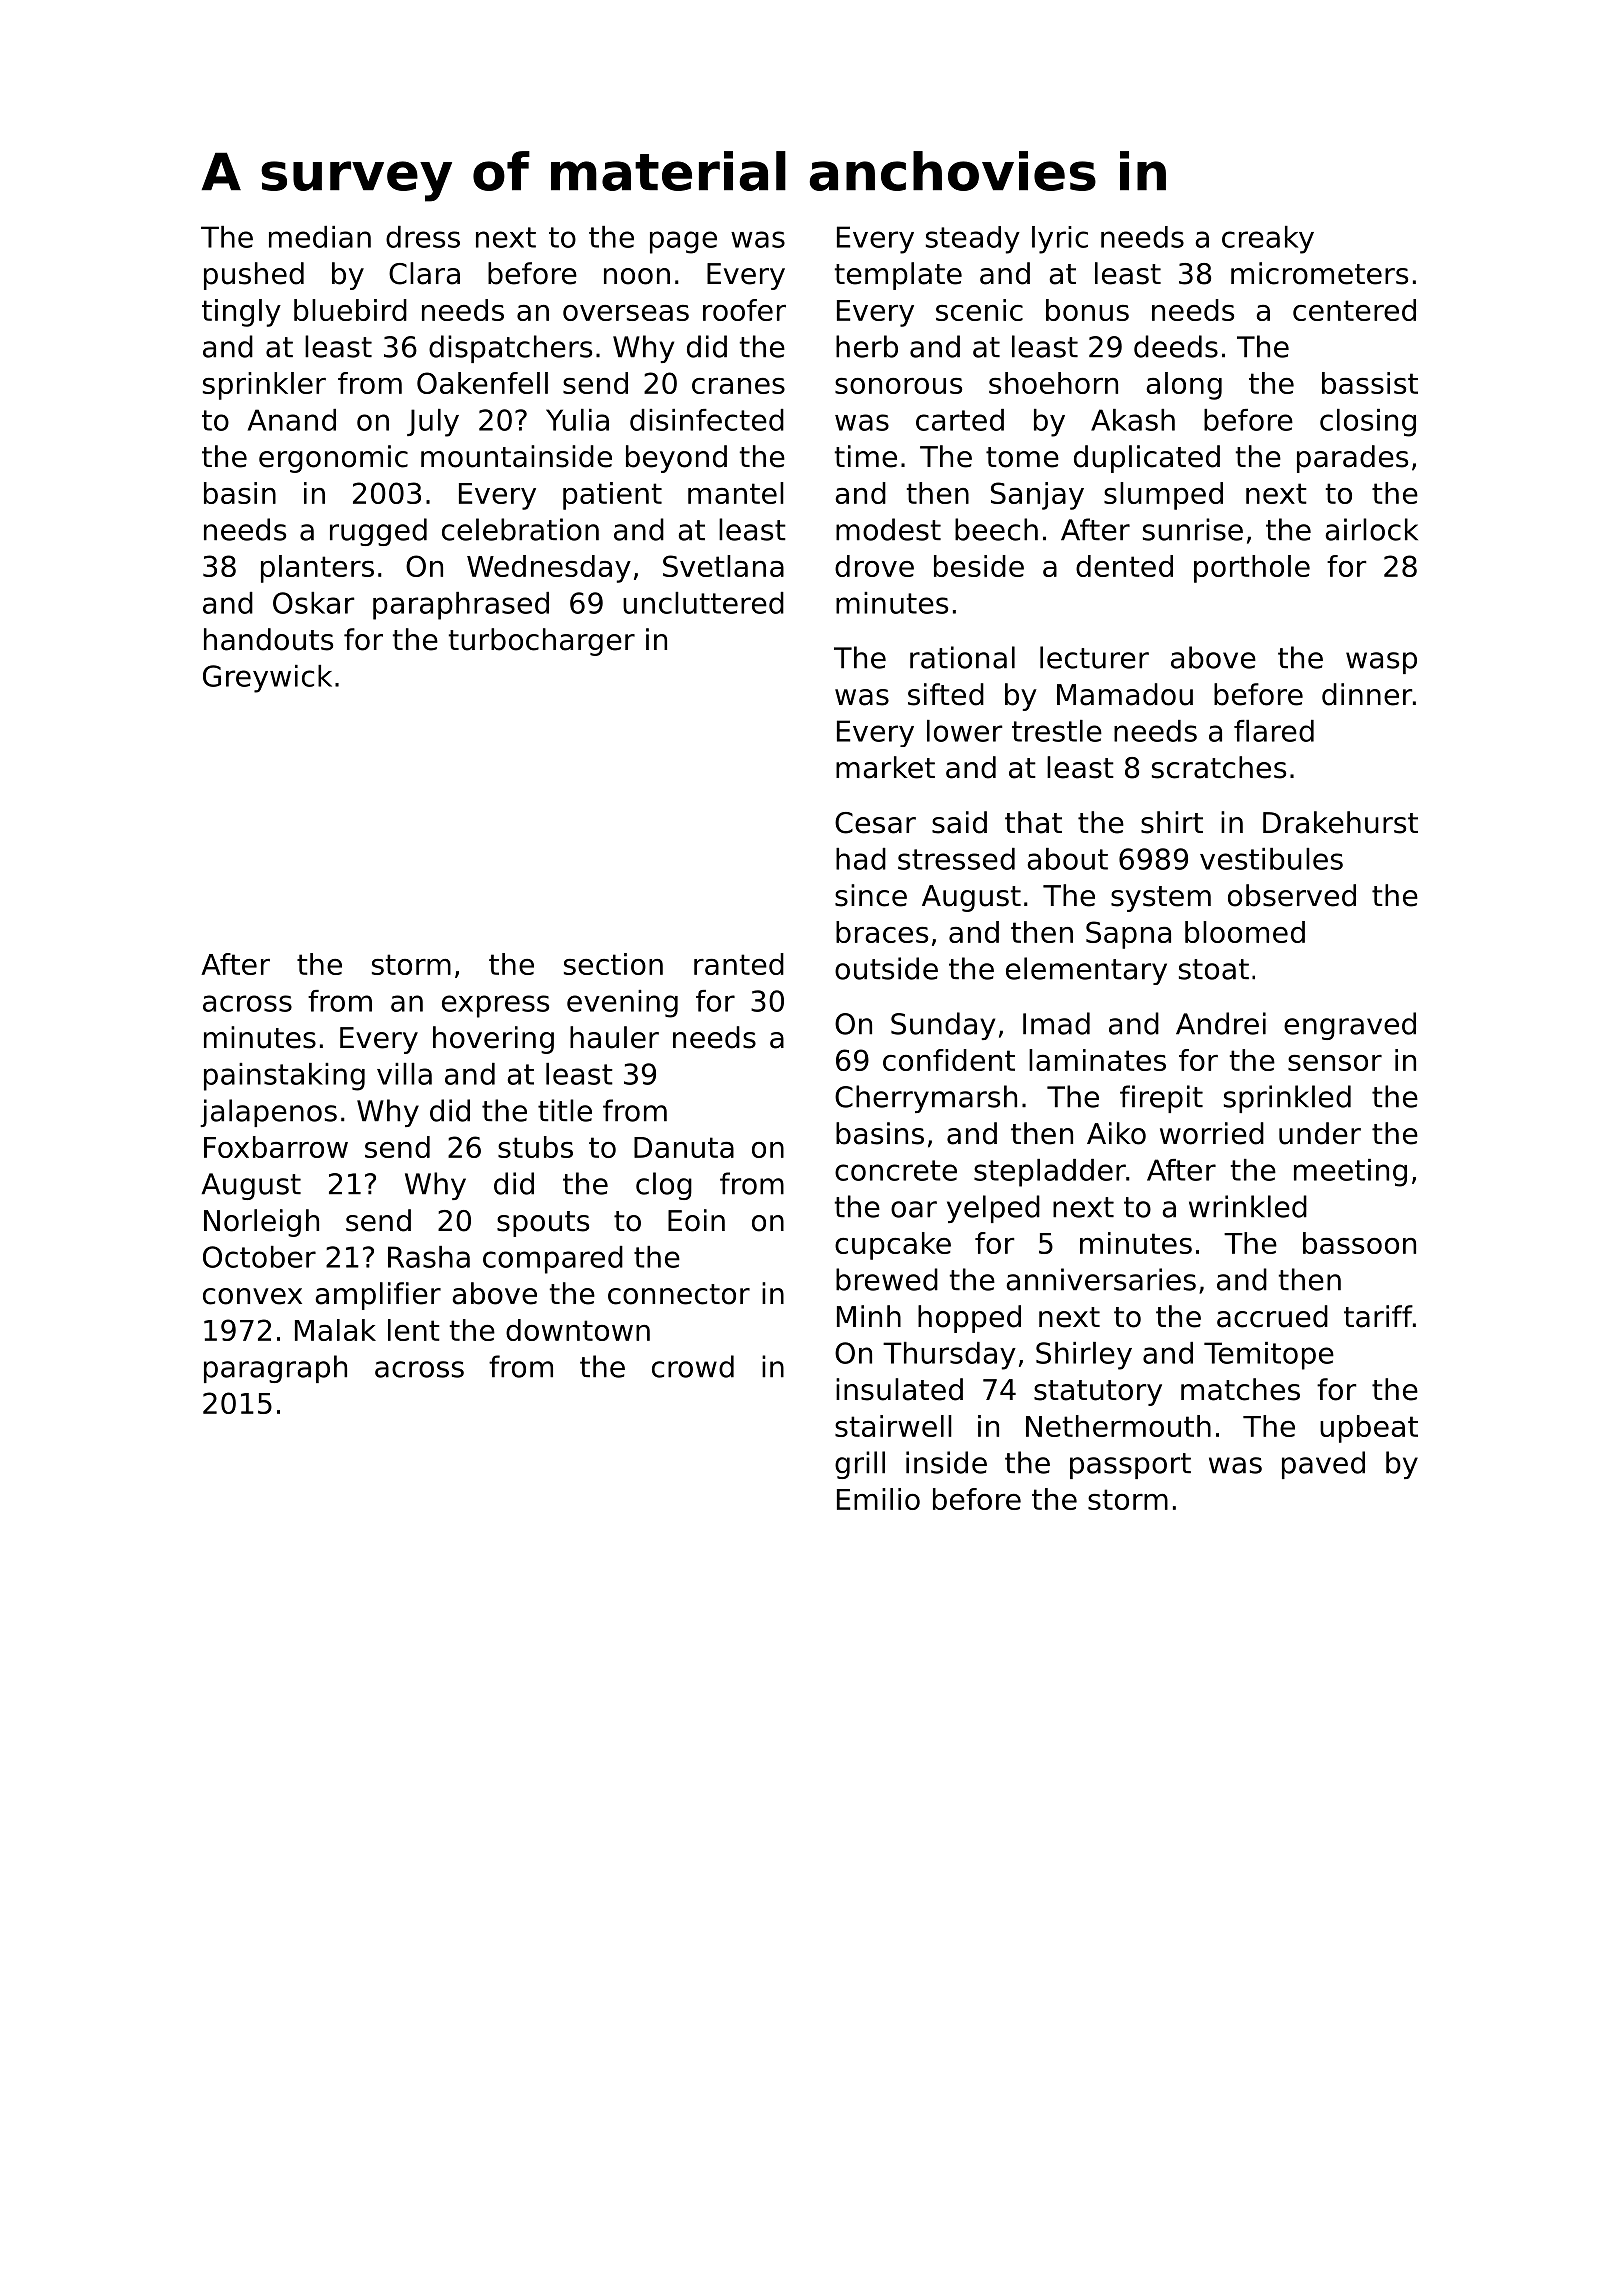 The width and height of the document is (1620, 2292). What do you see at coordinates (423, 237) in the document?
I see `dress` at bounding box center [423, 237].
